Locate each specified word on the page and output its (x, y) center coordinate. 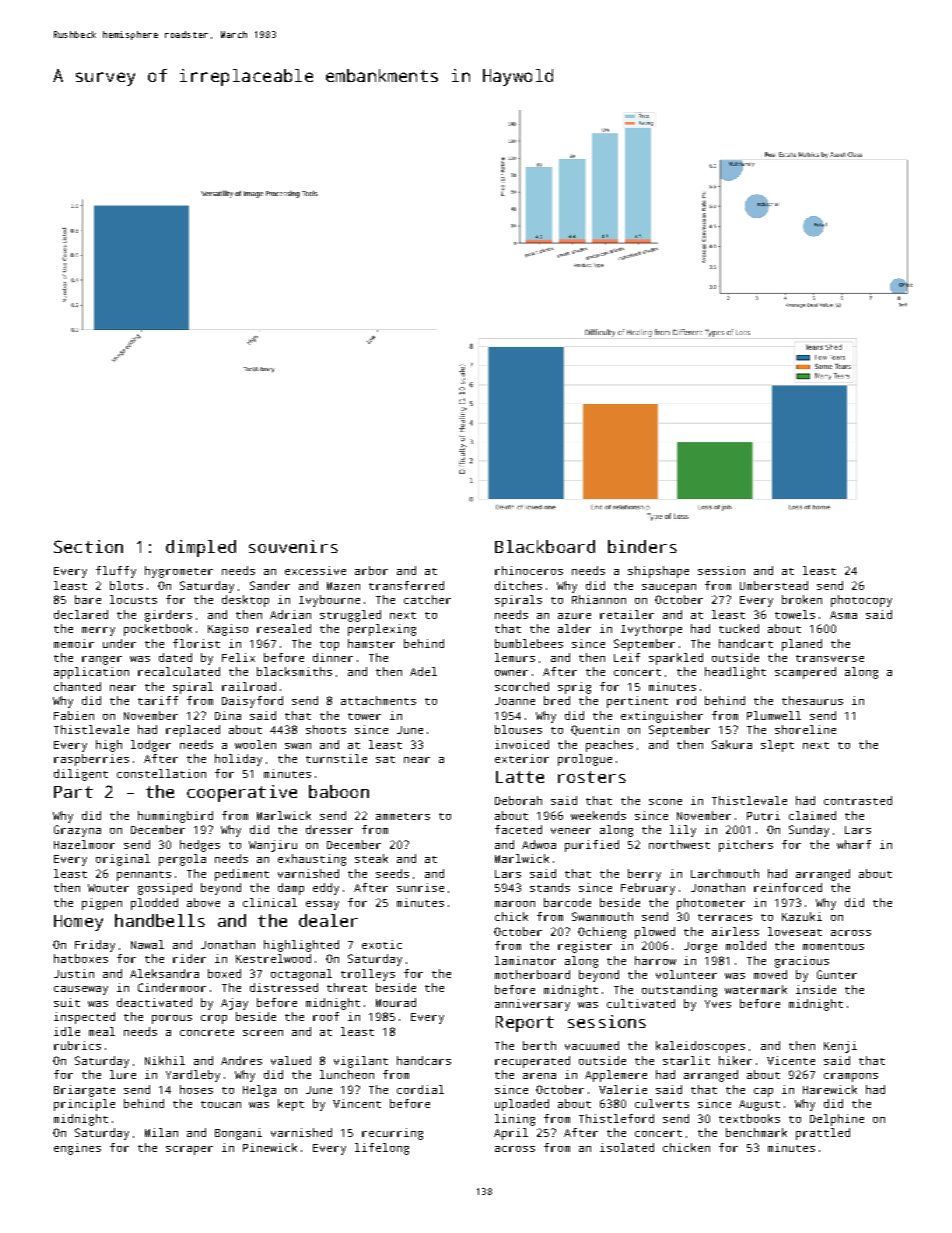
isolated (627, 1147)
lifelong (382, 1149)
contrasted (858, 800)
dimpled (201, 548)
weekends (598, 815)
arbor (371, 570)
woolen (255, 744)
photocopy (861, 601)
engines (77, 1149)
